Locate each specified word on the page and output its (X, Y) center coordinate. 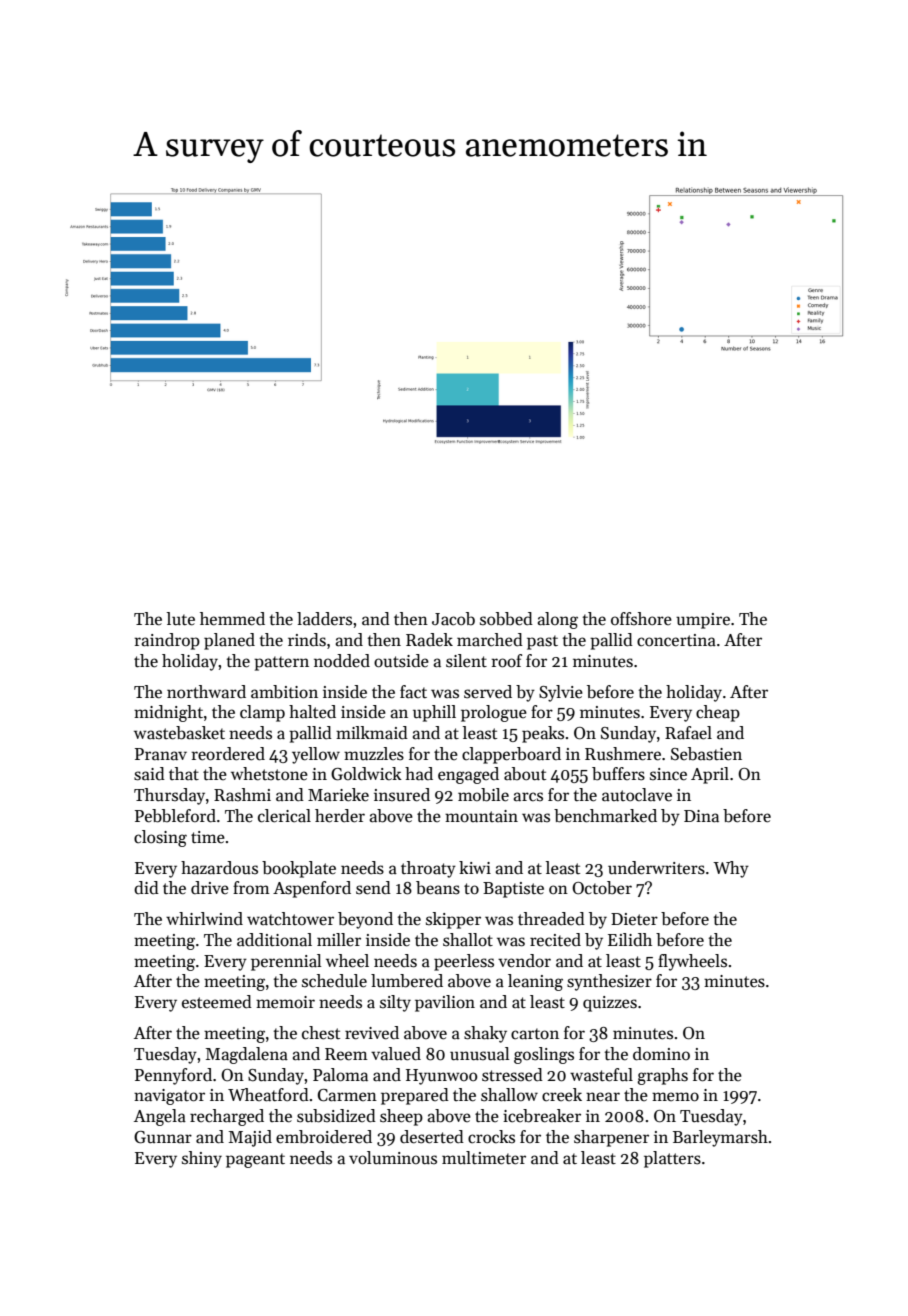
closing (160, 838)
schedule (334, 981)
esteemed (217, 1002)
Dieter (634, 919)
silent (466, 661)
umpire (703, 621)
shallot (468, 940)
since (668, 774)
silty (395, 1003)
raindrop (167, 641)
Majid (250, 1138)
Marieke (338, 795)
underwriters (656, 868)
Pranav (161, 754)
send (373, 888)
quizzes (610, 1004)
